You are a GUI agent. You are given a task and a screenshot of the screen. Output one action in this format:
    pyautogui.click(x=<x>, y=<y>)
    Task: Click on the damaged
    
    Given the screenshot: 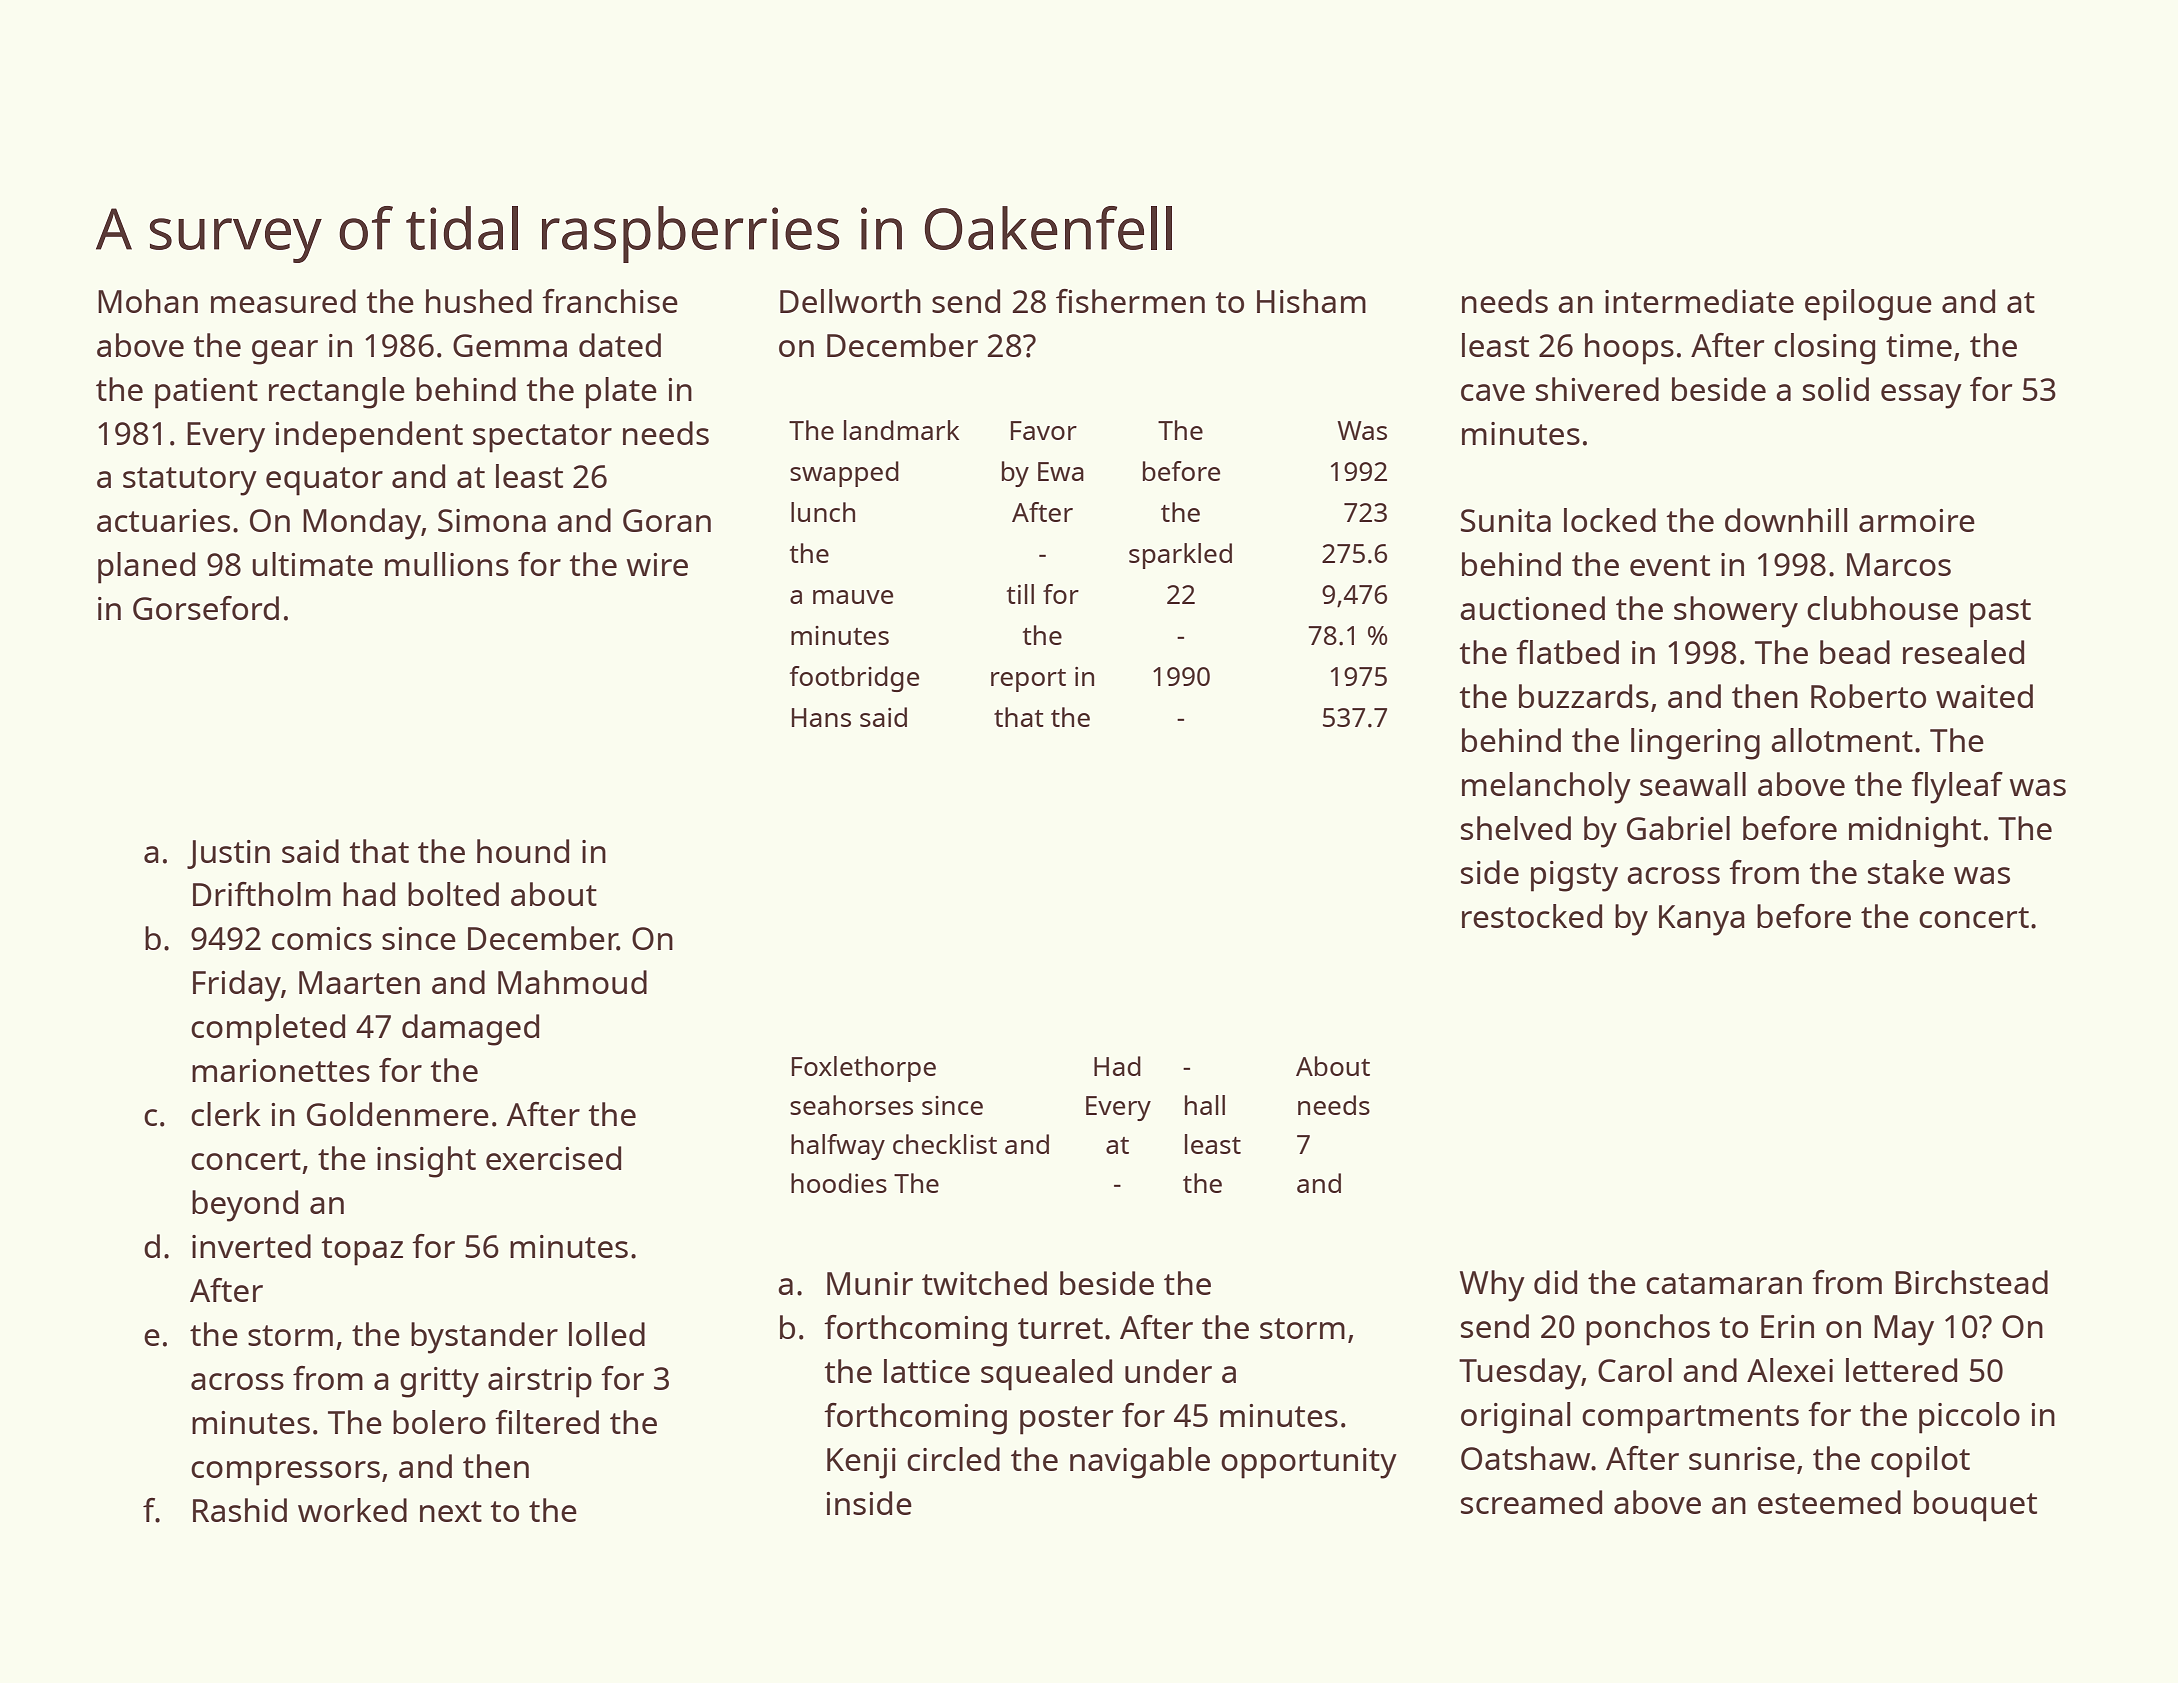 What is the action you would take?
    pyautogui.click(x=470, y=1030)
